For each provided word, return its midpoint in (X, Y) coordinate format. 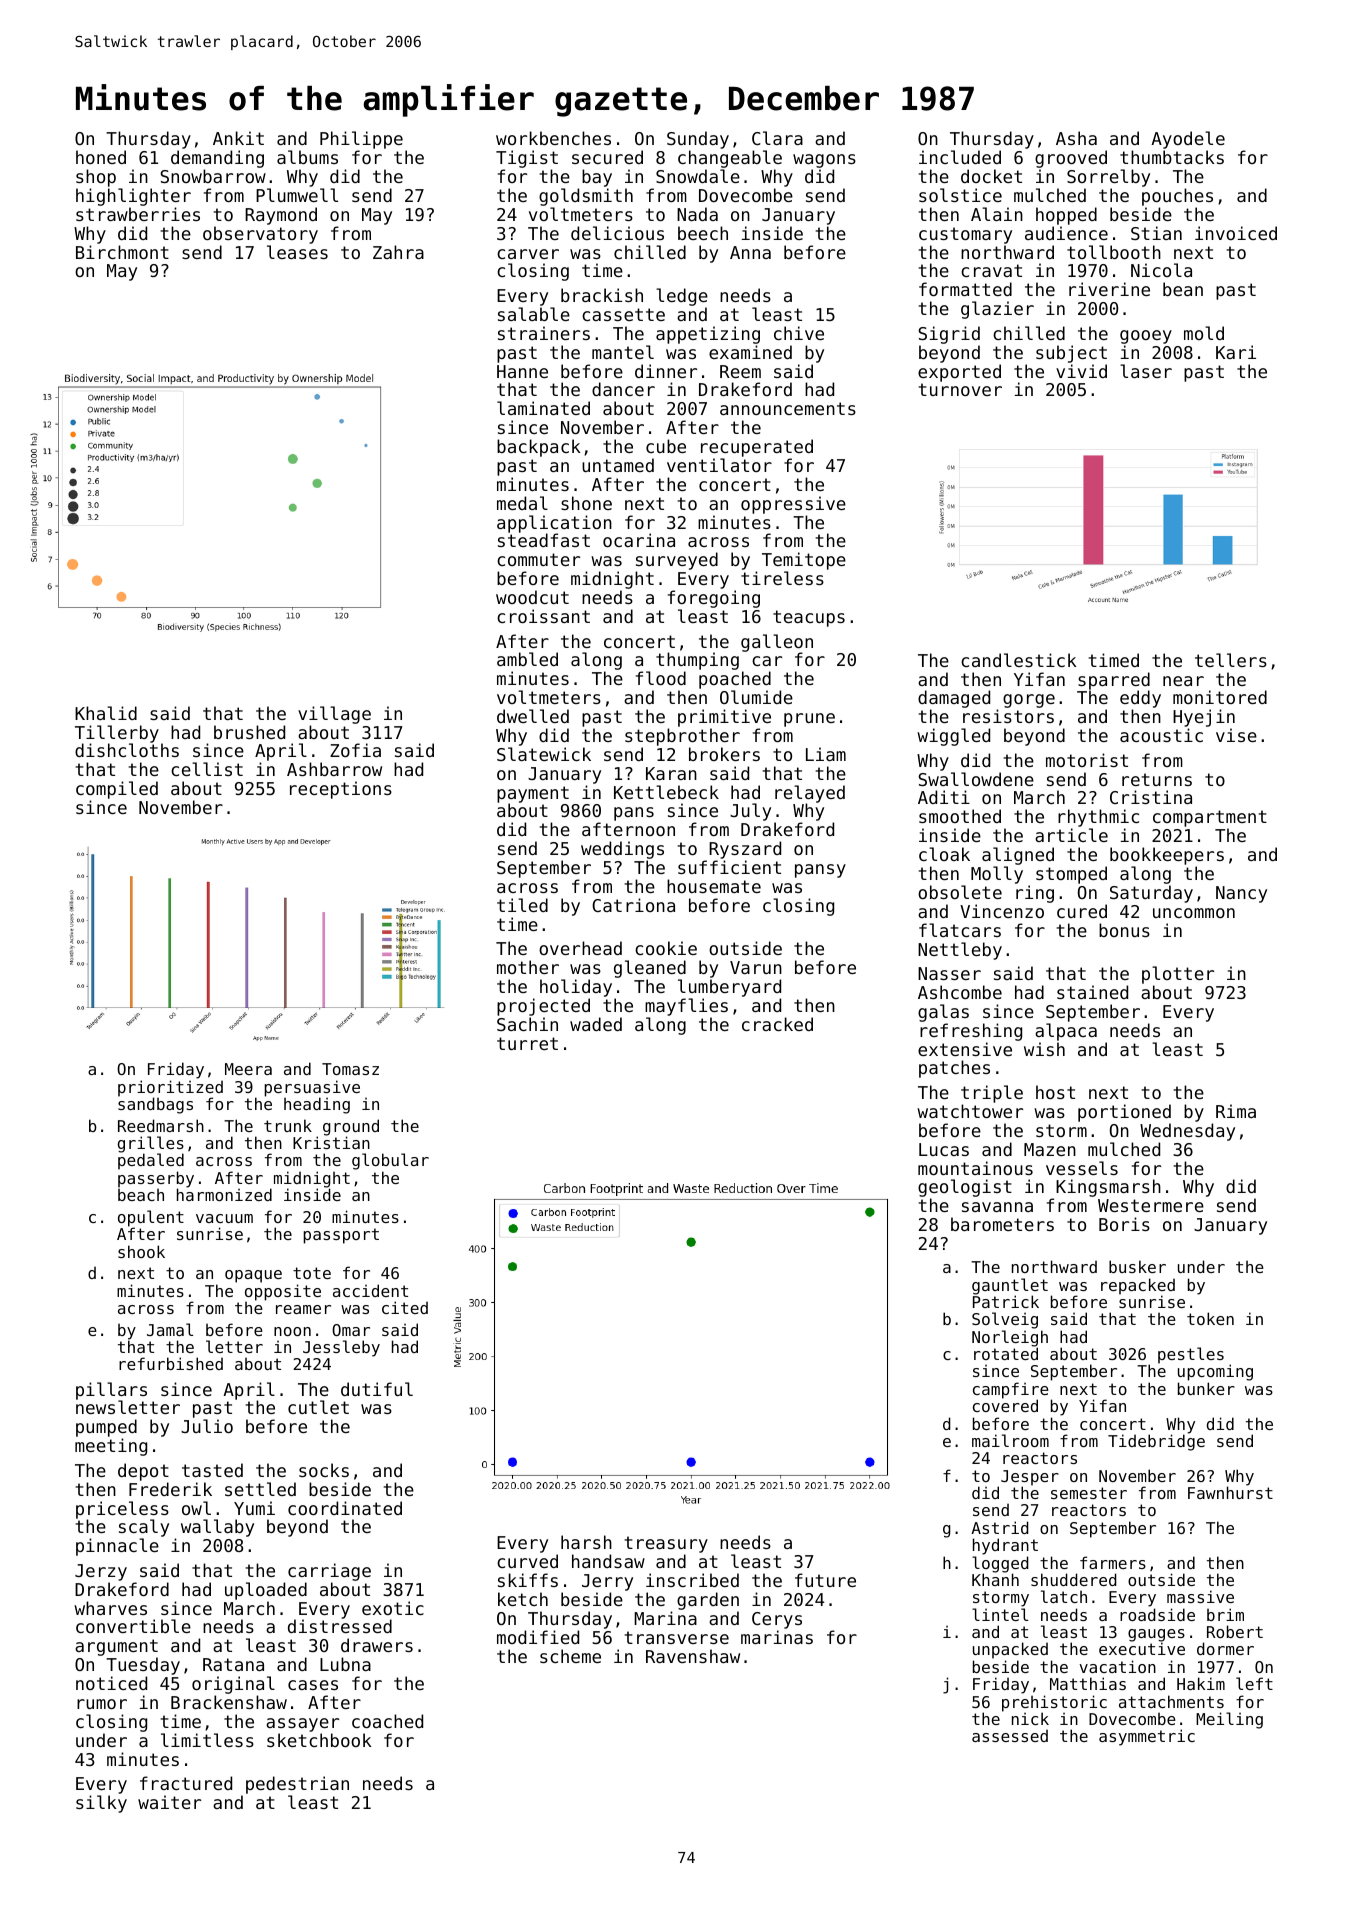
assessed (1010, 1736)
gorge (1029, 701)
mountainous (975, 1168)
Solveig (1005, 1320)
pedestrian (297, 1785)
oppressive (793, 505)
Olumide (756, 697)
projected (543, 1007)
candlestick (1019, 660)
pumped (106, 1428)
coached (387, 1721)
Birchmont (122, 252)
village (334, 715)
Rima (1236, 1111)
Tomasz (350, 1069)
